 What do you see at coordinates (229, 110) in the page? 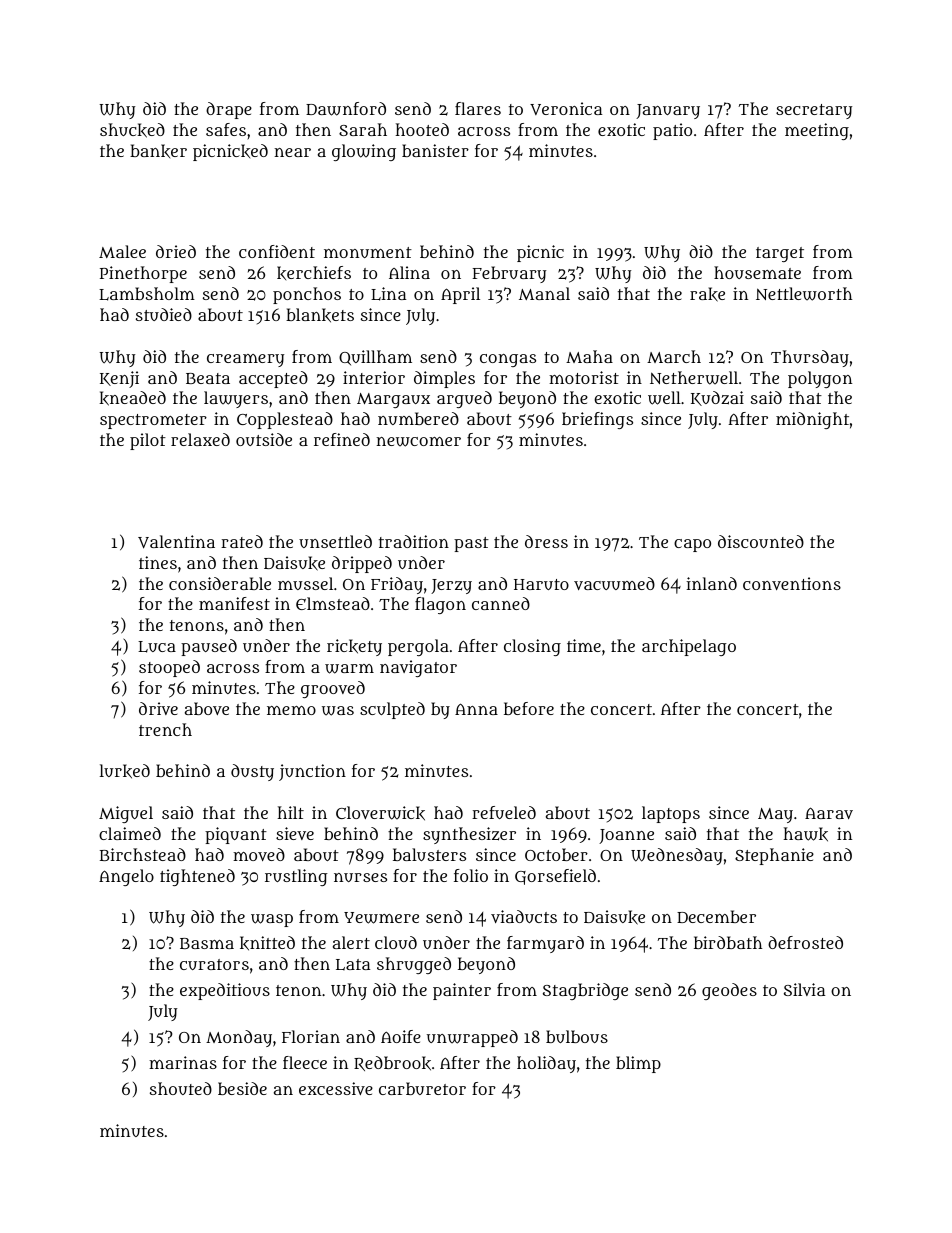
I see `drape` at bounding box center [229, 110].
